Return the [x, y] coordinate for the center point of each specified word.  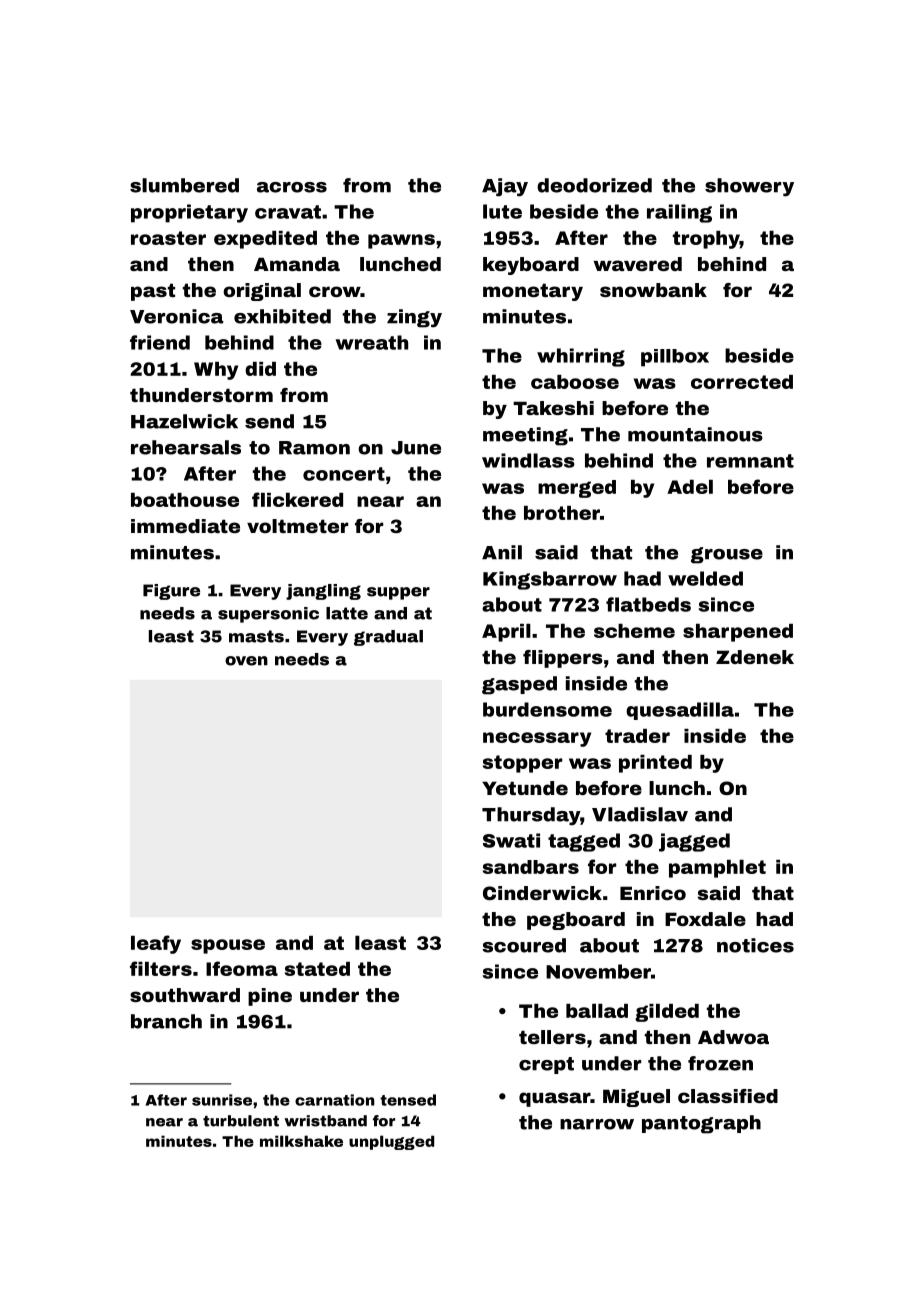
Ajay [505, 187]
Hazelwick [184, 421]
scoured [524, 945]
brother [562, 513]
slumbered [184, 185]
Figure [171, 592]
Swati [511, 840]
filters [161, 968]
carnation [335, 1100]
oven [246, 661]
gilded [667, 1013]
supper [398, 593]
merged [577, 489]
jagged [694, 842]
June [416, 448]
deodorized [594, 185]
